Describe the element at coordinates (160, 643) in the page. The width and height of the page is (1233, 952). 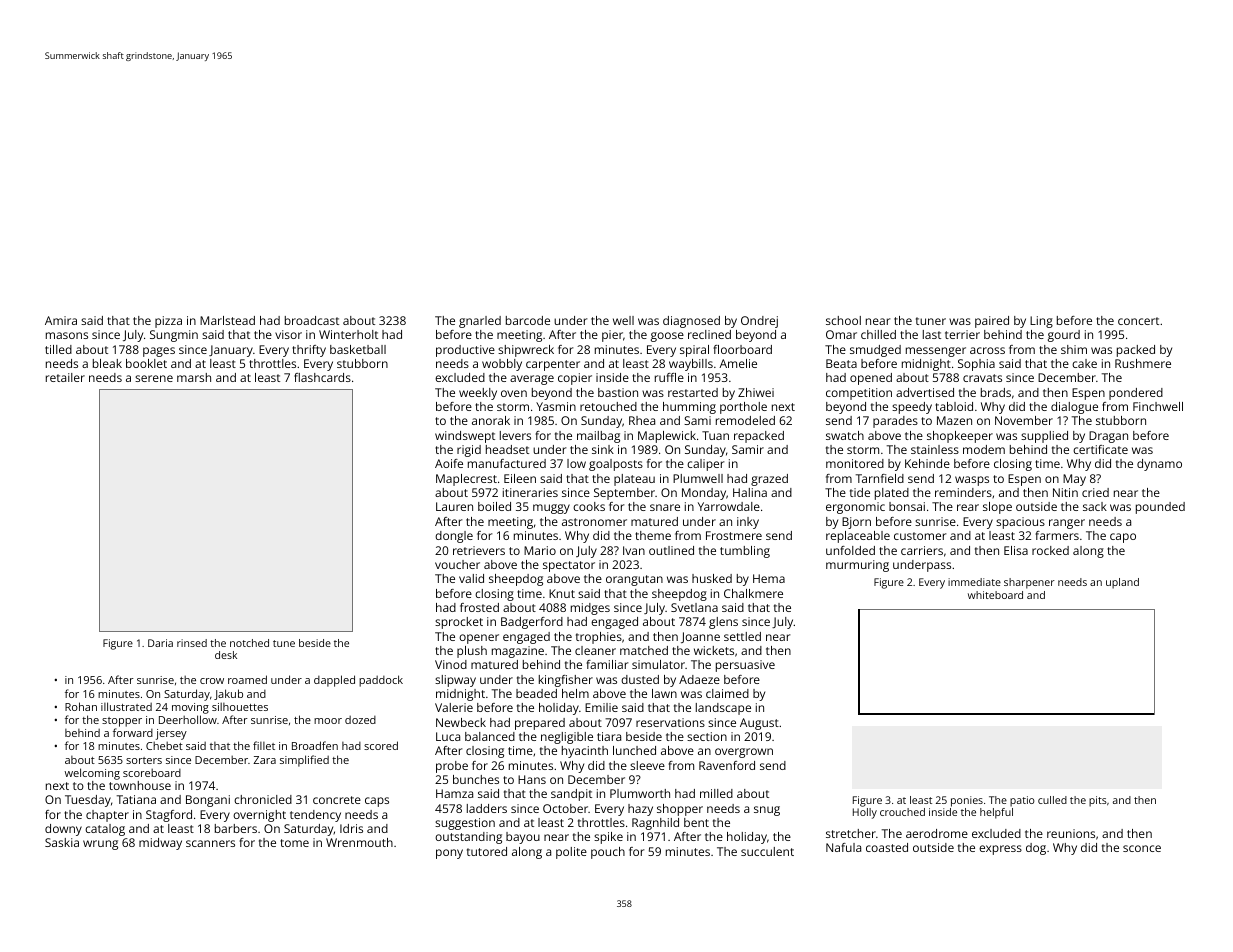
I see `Daria` at that location.
